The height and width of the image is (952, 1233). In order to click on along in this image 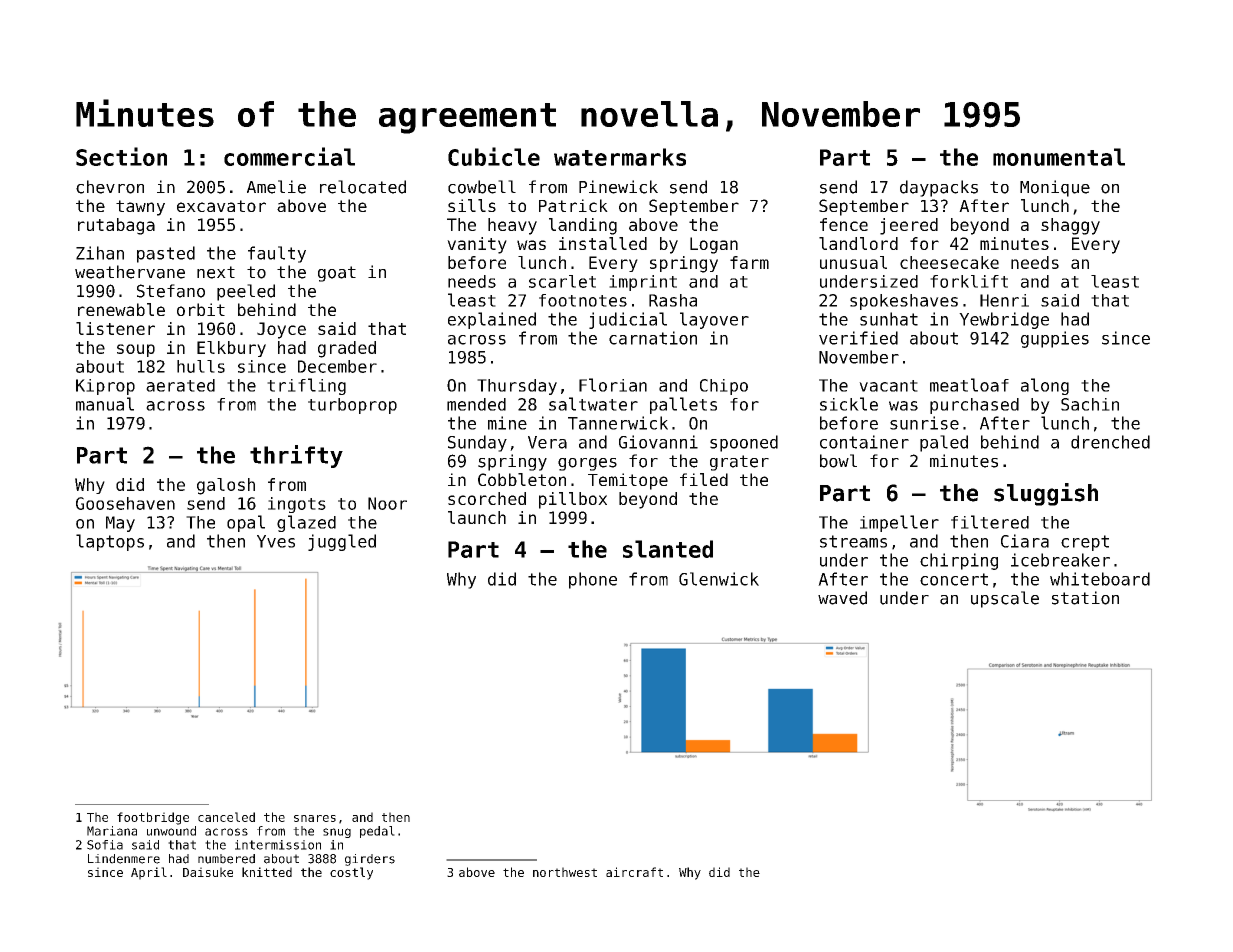, I will do `click(1045, 386)`.
